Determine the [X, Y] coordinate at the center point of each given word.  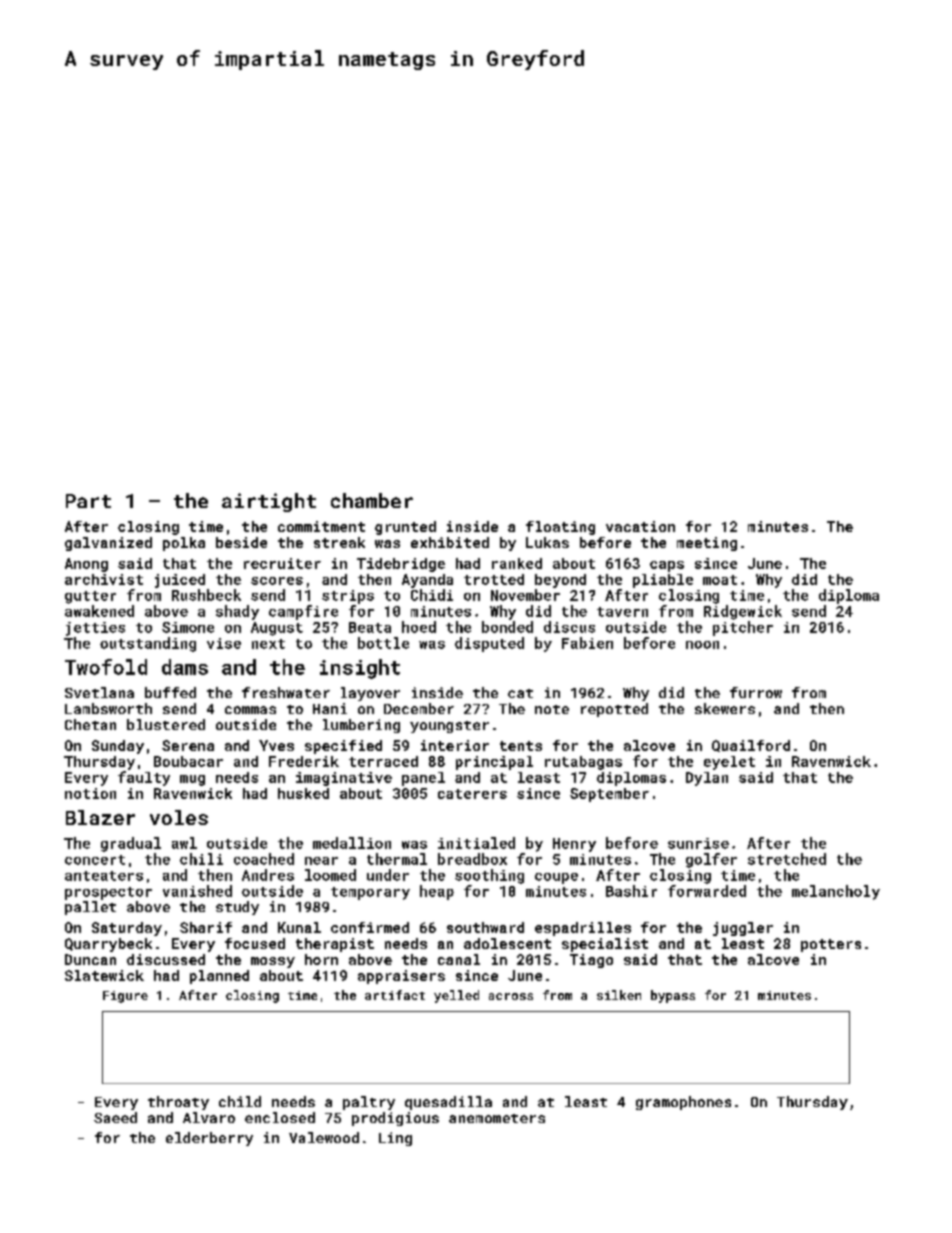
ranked [517, 563]
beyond [560, 581]
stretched [787, 859]
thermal [397, 859]
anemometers [497, 1118]
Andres [268, 875]
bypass [673, 996]
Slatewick [104, 975]
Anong [86, 565]
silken [619, 995]
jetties [95, 629]
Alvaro [209, 1117]
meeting [707, 544]
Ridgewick [743, 612]
